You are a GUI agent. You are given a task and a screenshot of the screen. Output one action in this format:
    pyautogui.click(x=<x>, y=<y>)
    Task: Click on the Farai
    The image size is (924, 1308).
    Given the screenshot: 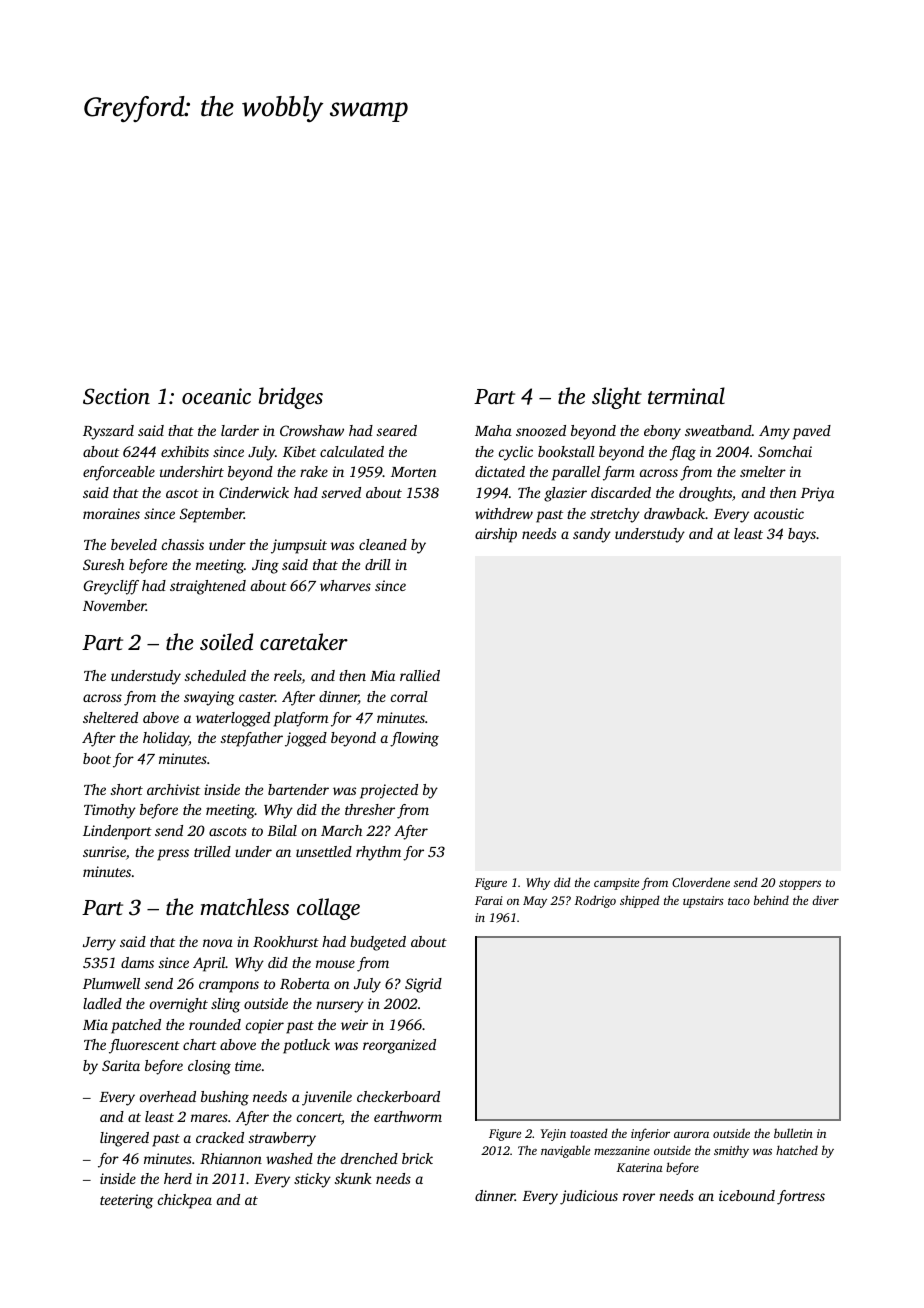 What is the action you would take?
    pyautogui.click(x=489, y=900)
